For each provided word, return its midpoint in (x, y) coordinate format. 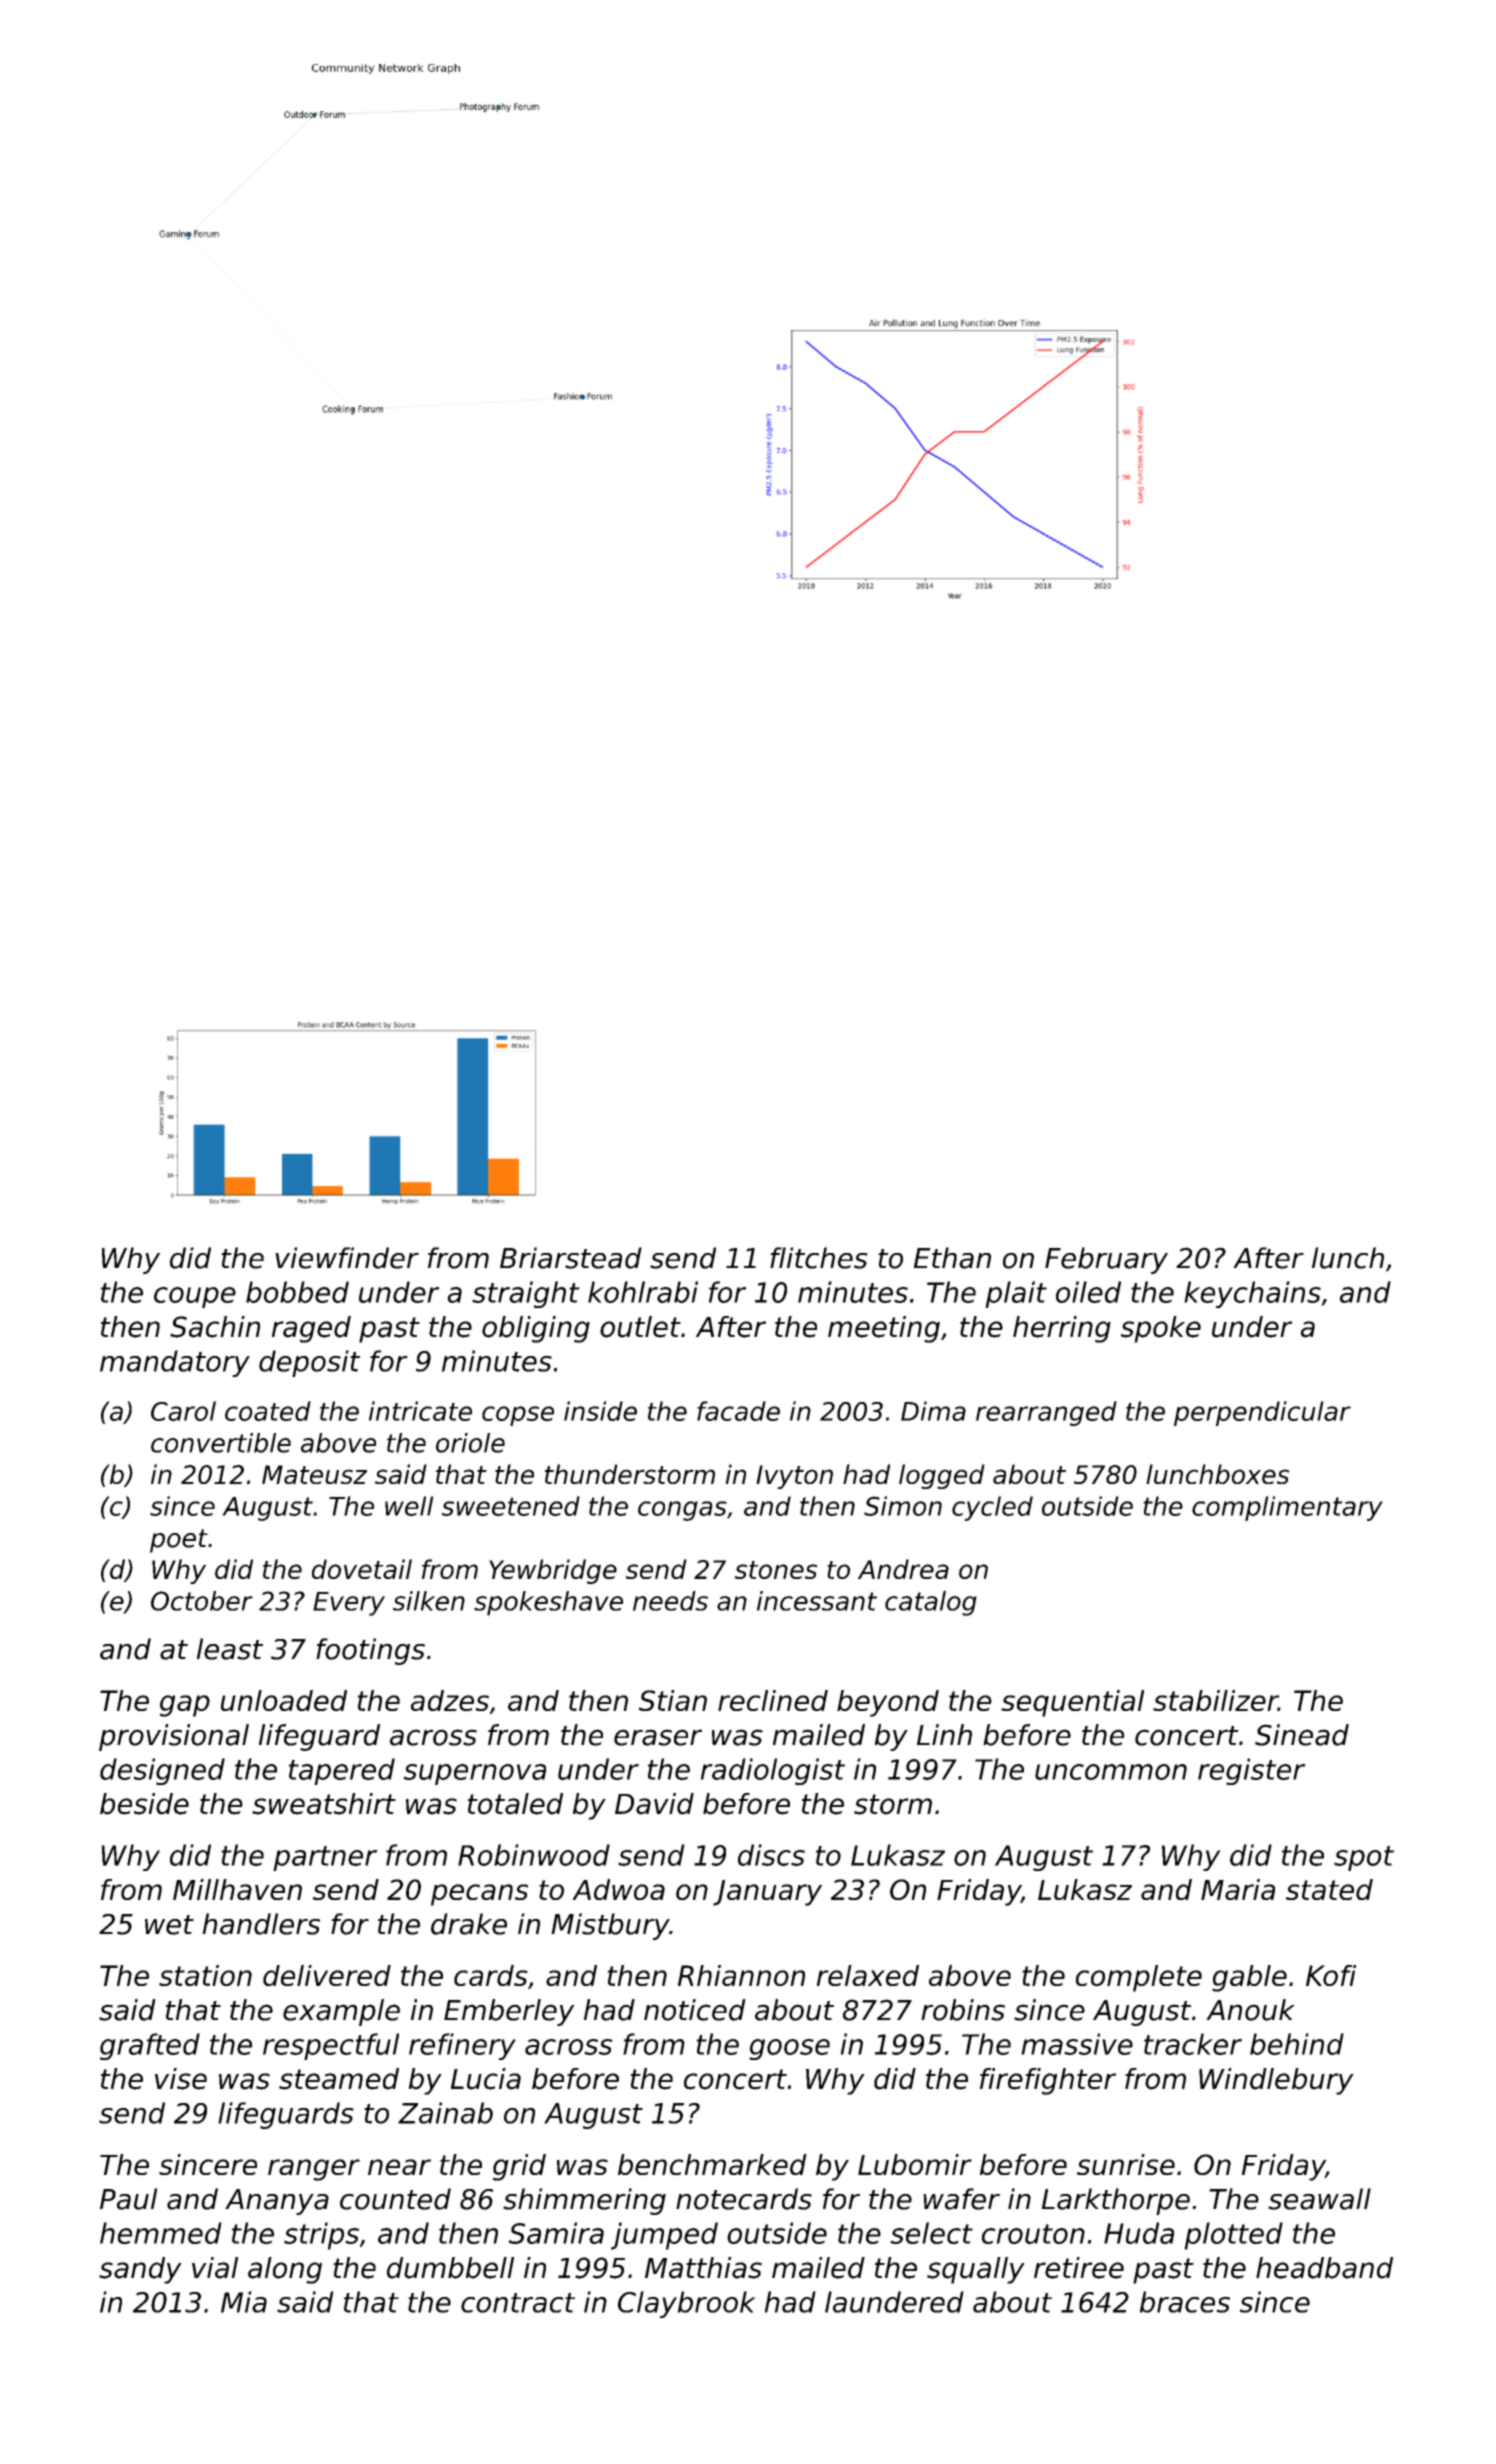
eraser (658, 1737)
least (230, 1649)
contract (518, 2303)
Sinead (1302, 1735)
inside (600, 1411)
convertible (221, 1443)
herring (1062, 1329)
